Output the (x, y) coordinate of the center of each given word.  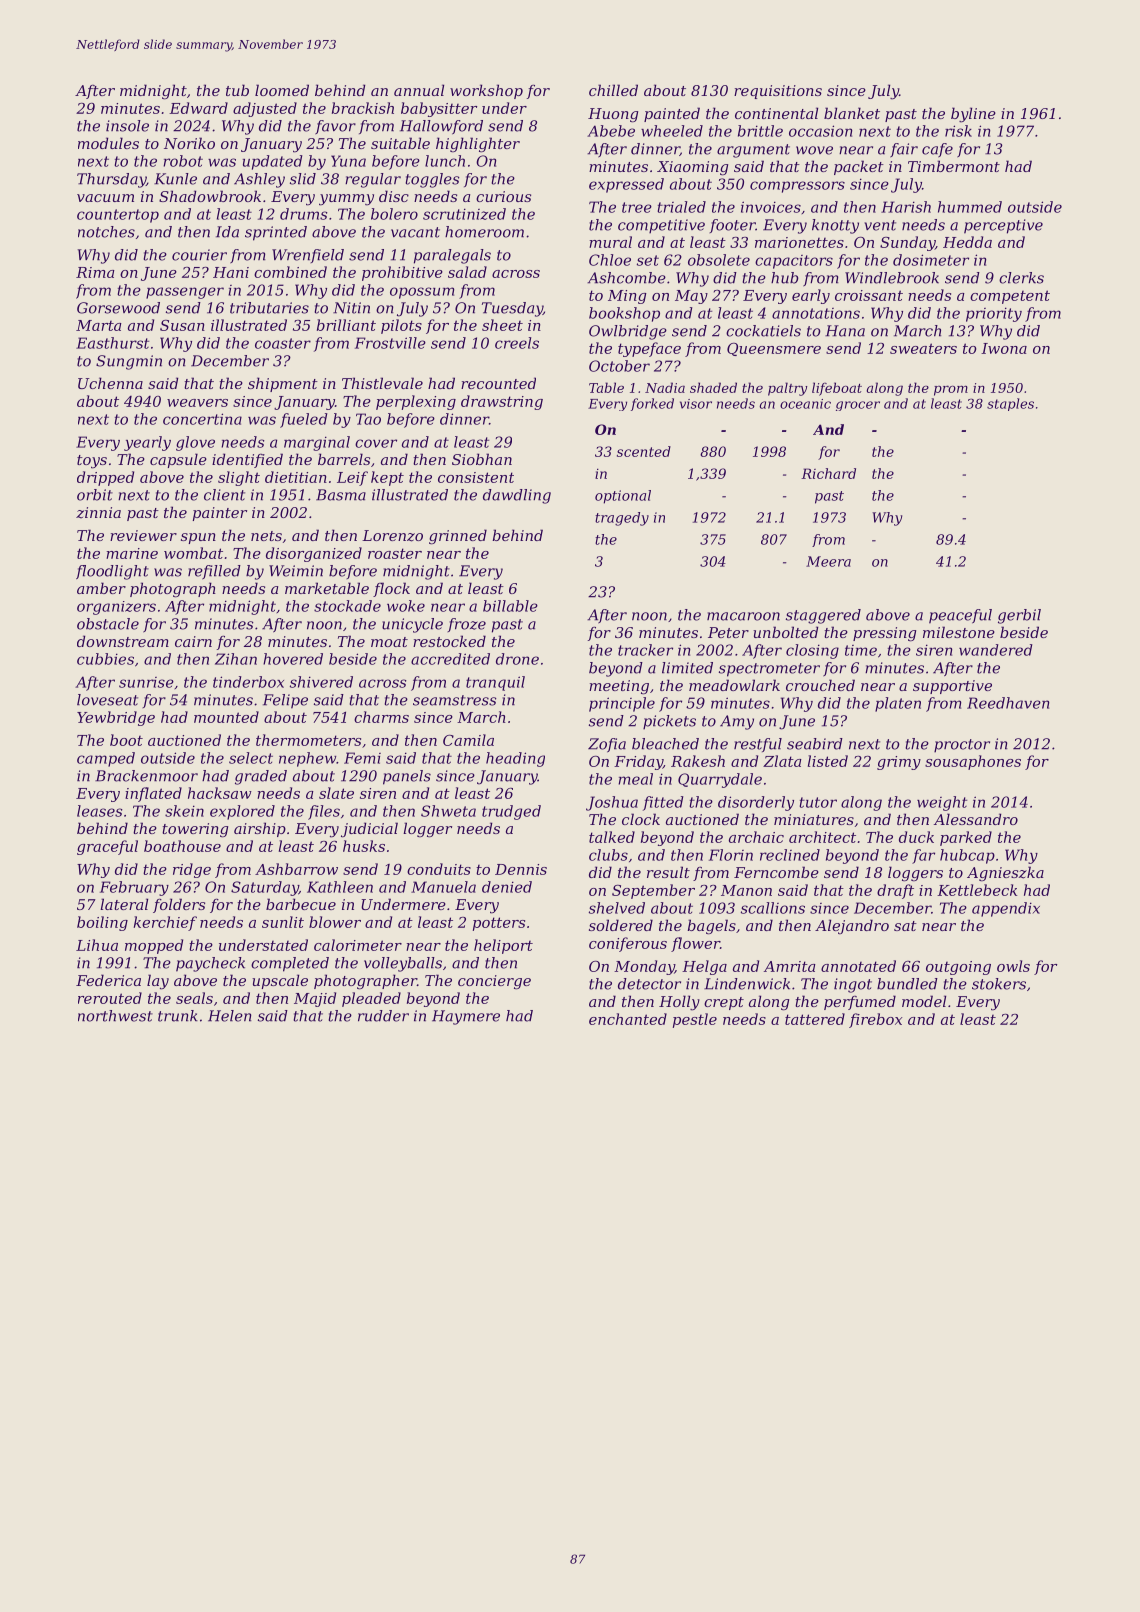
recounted (498, 383)
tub (237, 90)
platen (898, 704)
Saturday (265, 888)
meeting (619, 687)
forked (652, 404)
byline (973, 115)
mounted (226, 717)
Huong (613, 115)
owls (1013, 966)
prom (951, 390)
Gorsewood (118, 308)
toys (92, 462)
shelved (617, 908)
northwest (115, 1016)
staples (1010, 404)
